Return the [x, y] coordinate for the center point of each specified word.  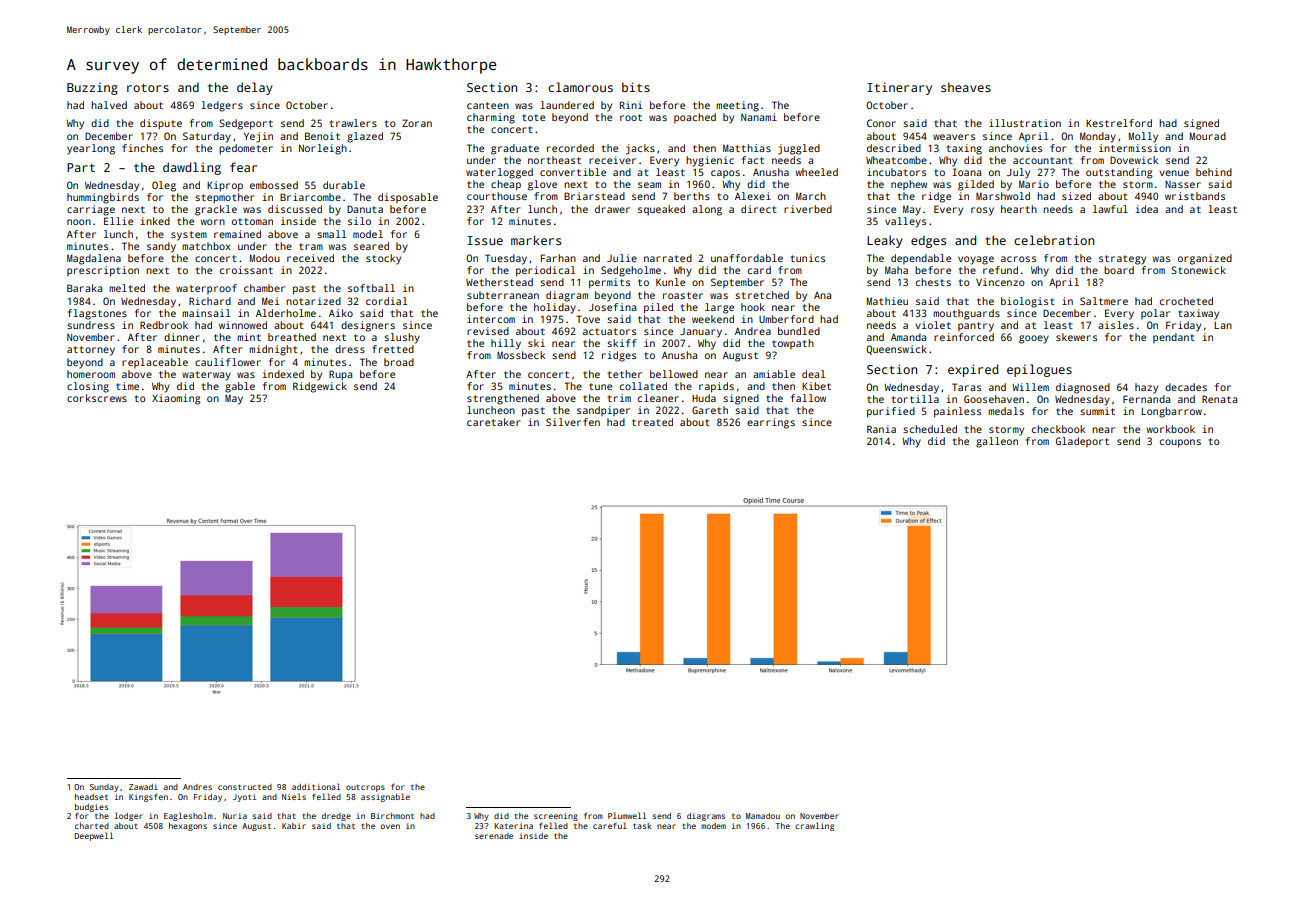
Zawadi [143, 787]
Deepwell [94, 836]
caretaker [493, 422]
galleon [997, 442]
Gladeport [1082, 442]
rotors [148, 88]
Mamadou [763, 816]
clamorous [580, 87]
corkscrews [97, 398]
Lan [1223, 325]
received [310, 258]
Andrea [753, 331]
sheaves [966, 87]
